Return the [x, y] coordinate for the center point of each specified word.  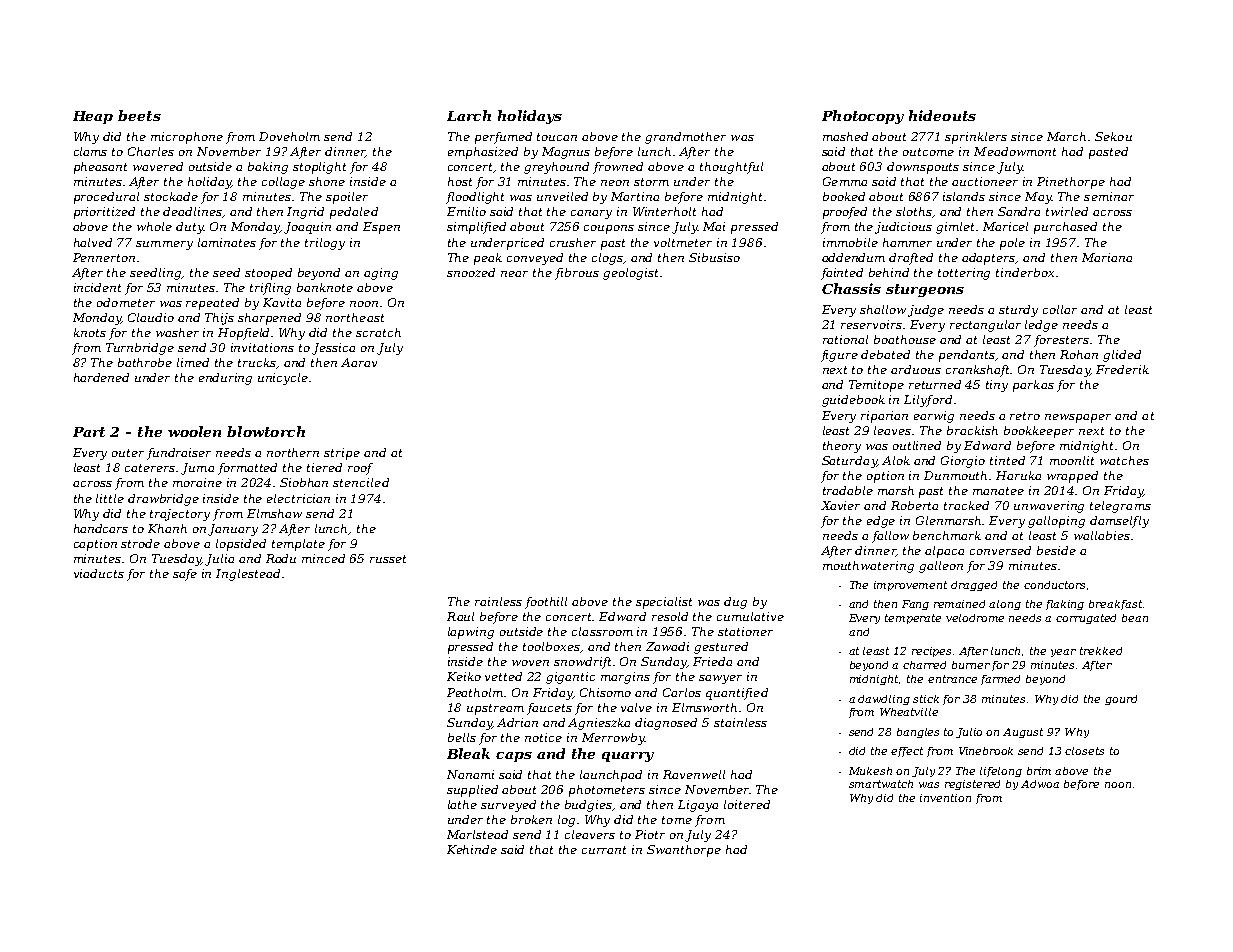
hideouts [942, 115]
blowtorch [266, 431]
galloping [1056, 522]
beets [139, 115]
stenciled [361, 482]
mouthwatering [868, 567]
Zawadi [667, 646]
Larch [469, 115]
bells [462, 737]
